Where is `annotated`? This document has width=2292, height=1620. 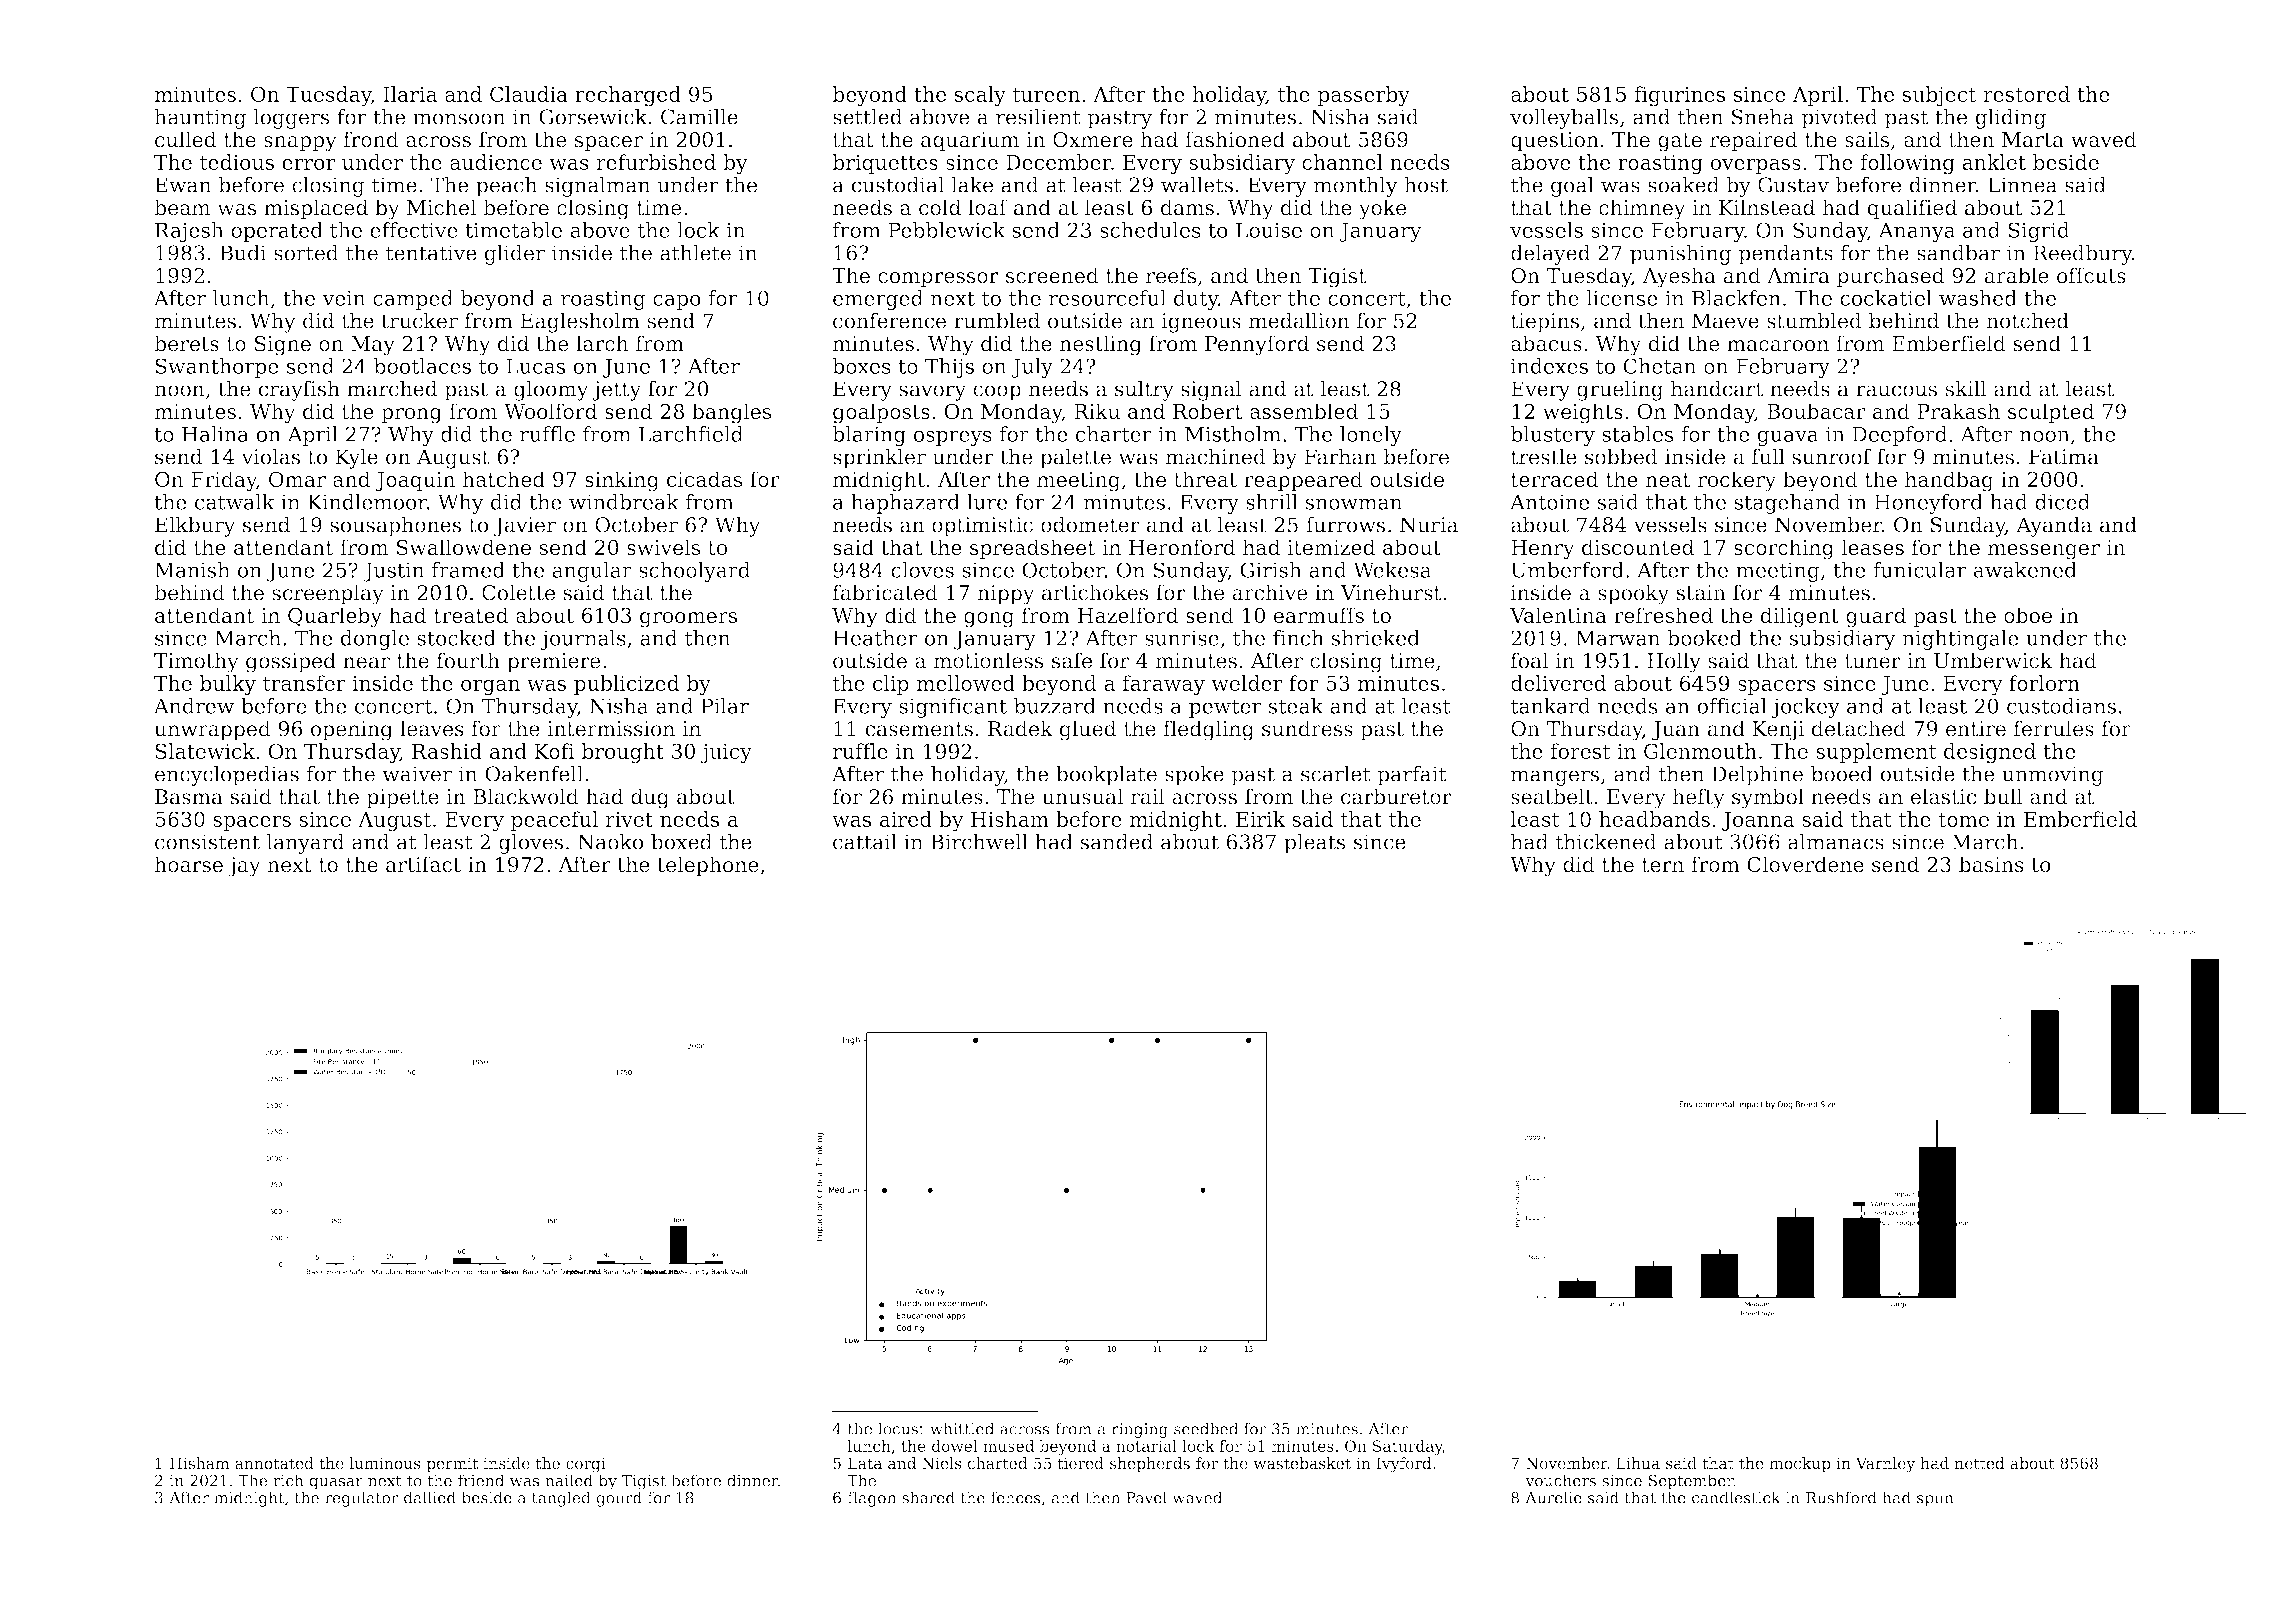 annotated is located at coordinates (274, 1463).
